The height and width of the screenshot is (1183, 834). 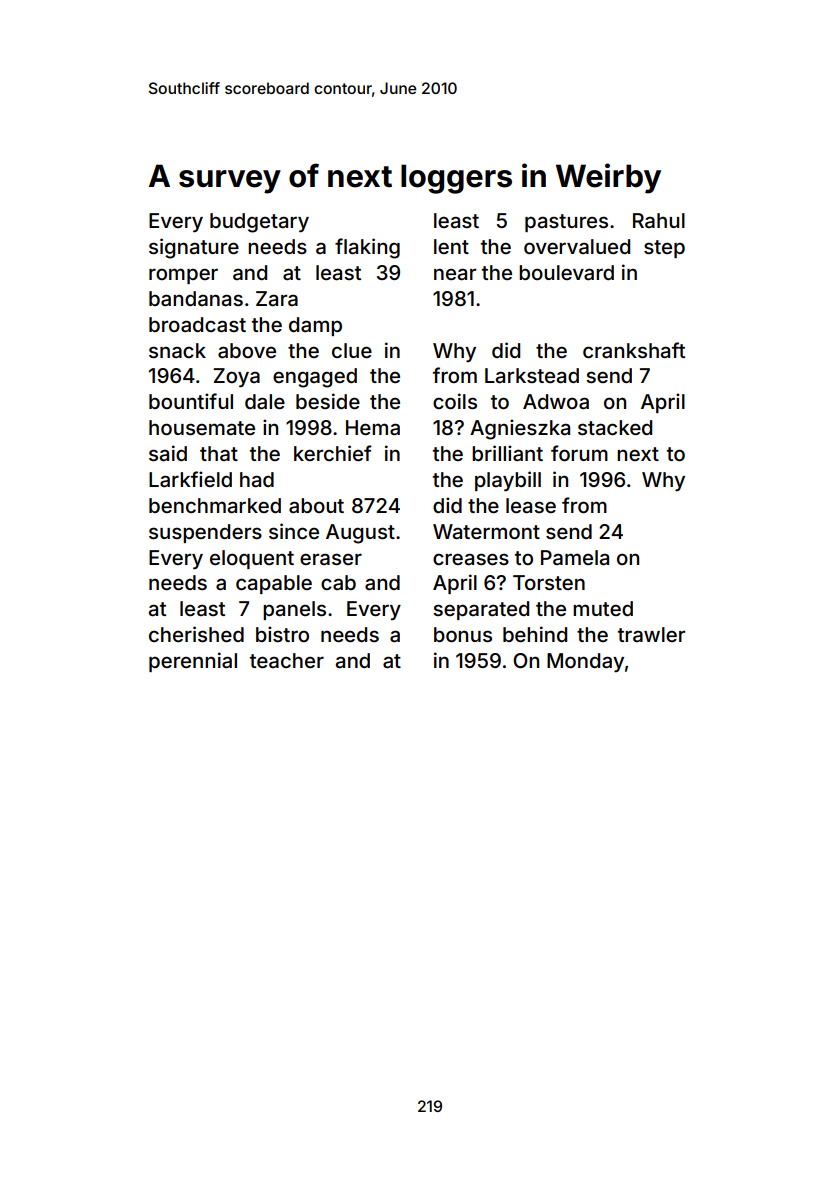 I want to click on budgetary, so click(x=259, y=223).
